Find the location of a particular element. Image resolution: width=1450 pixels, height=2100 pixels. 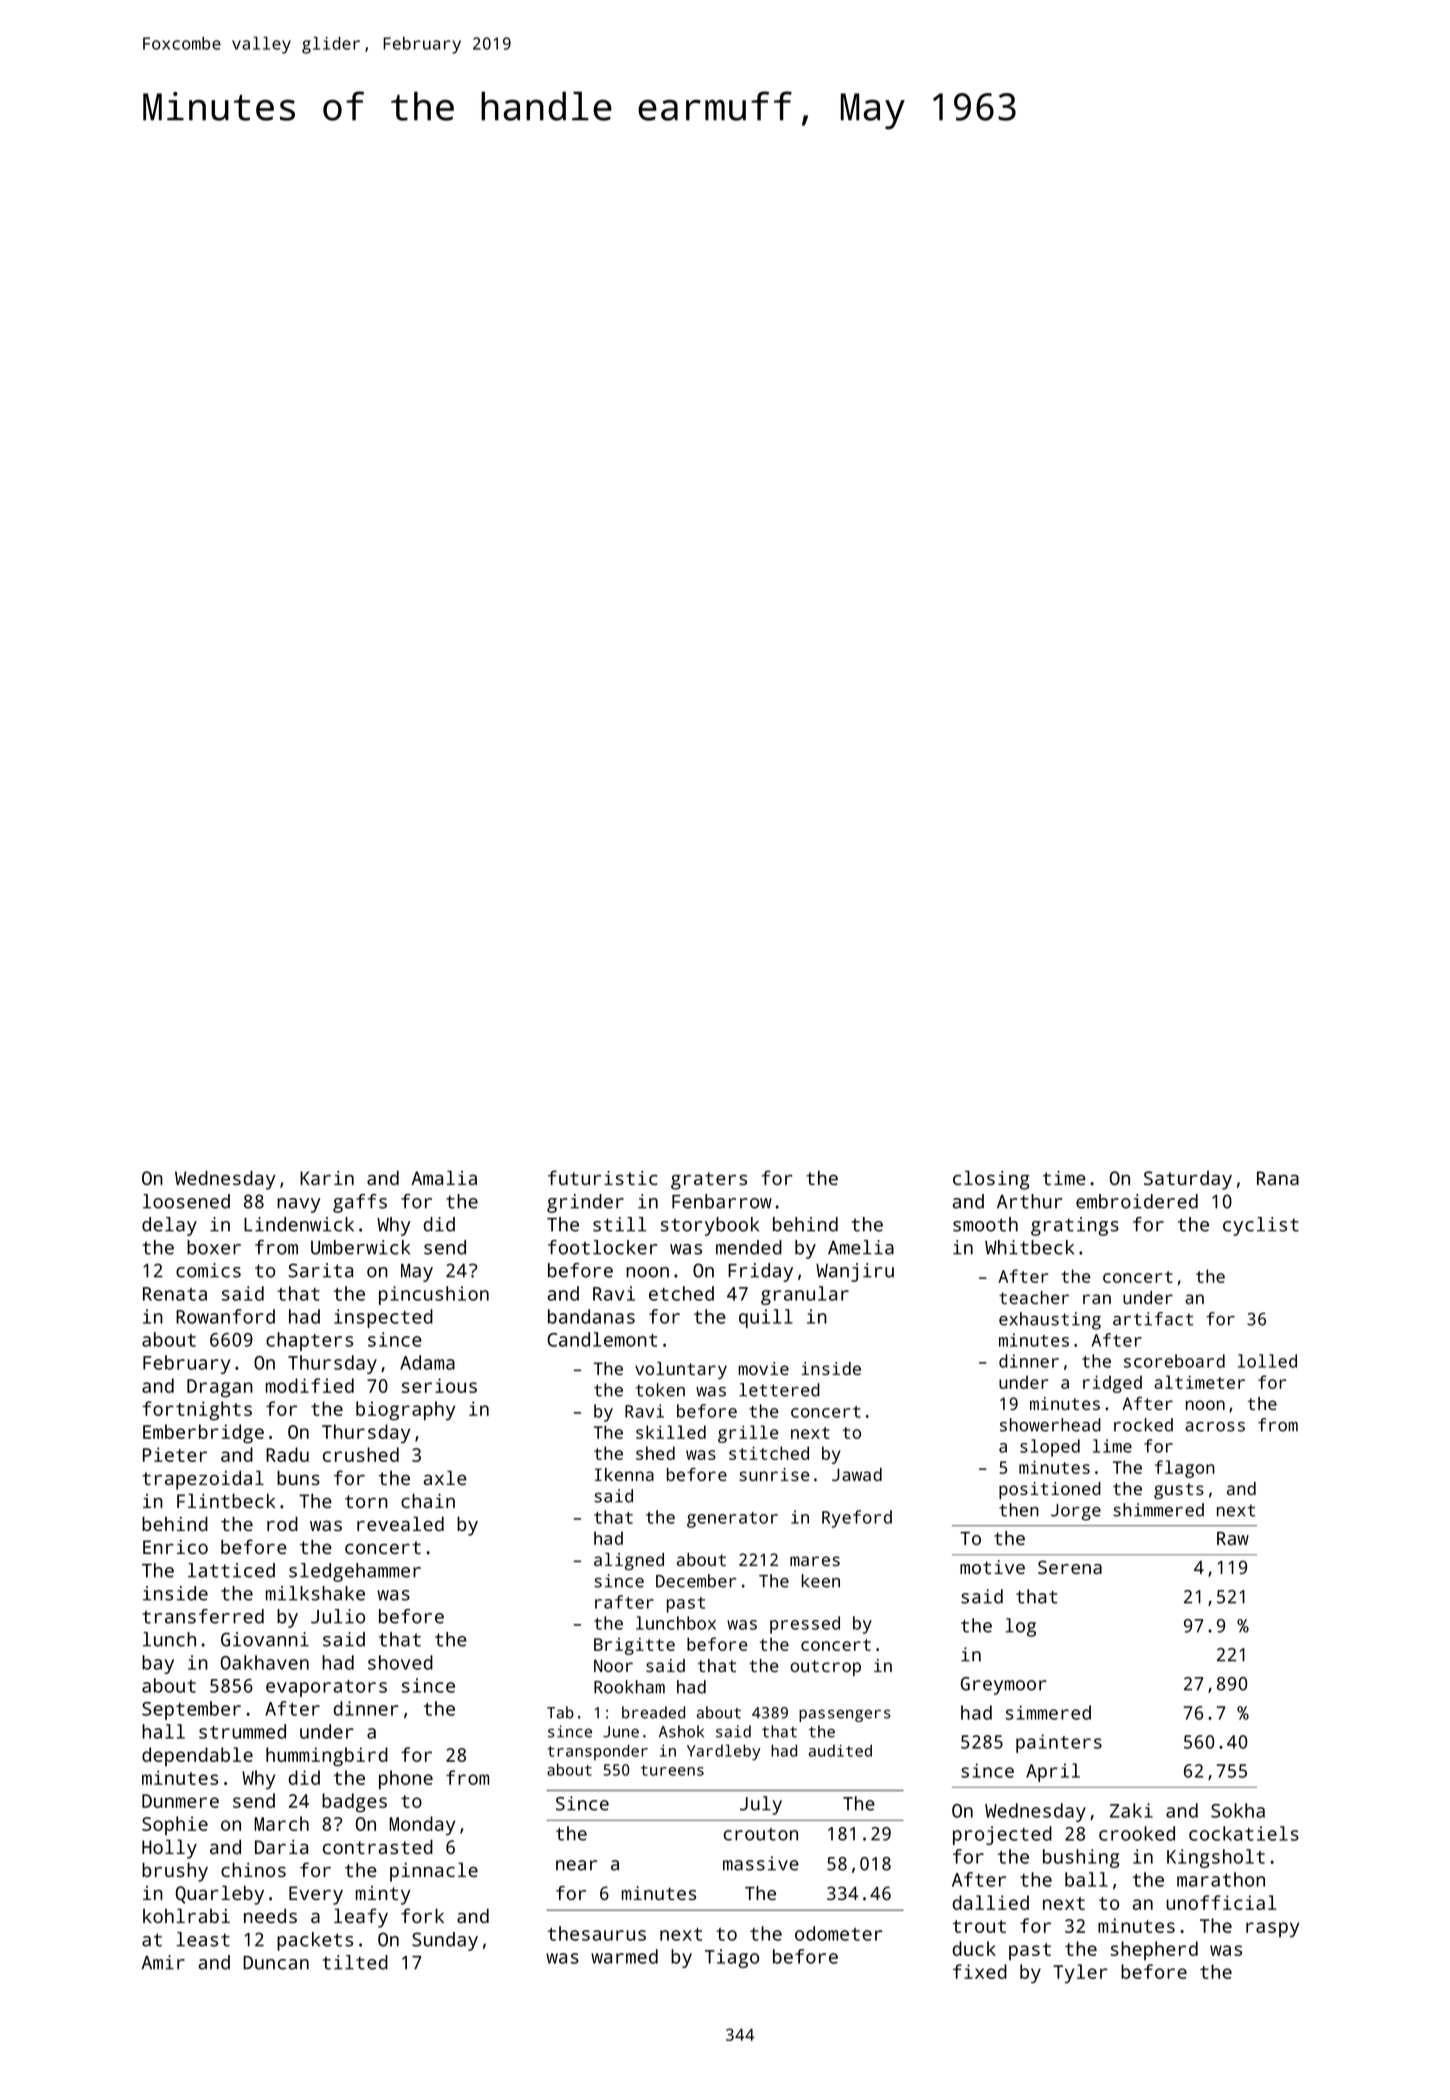

motive is located at coordinates (992, 1567).
